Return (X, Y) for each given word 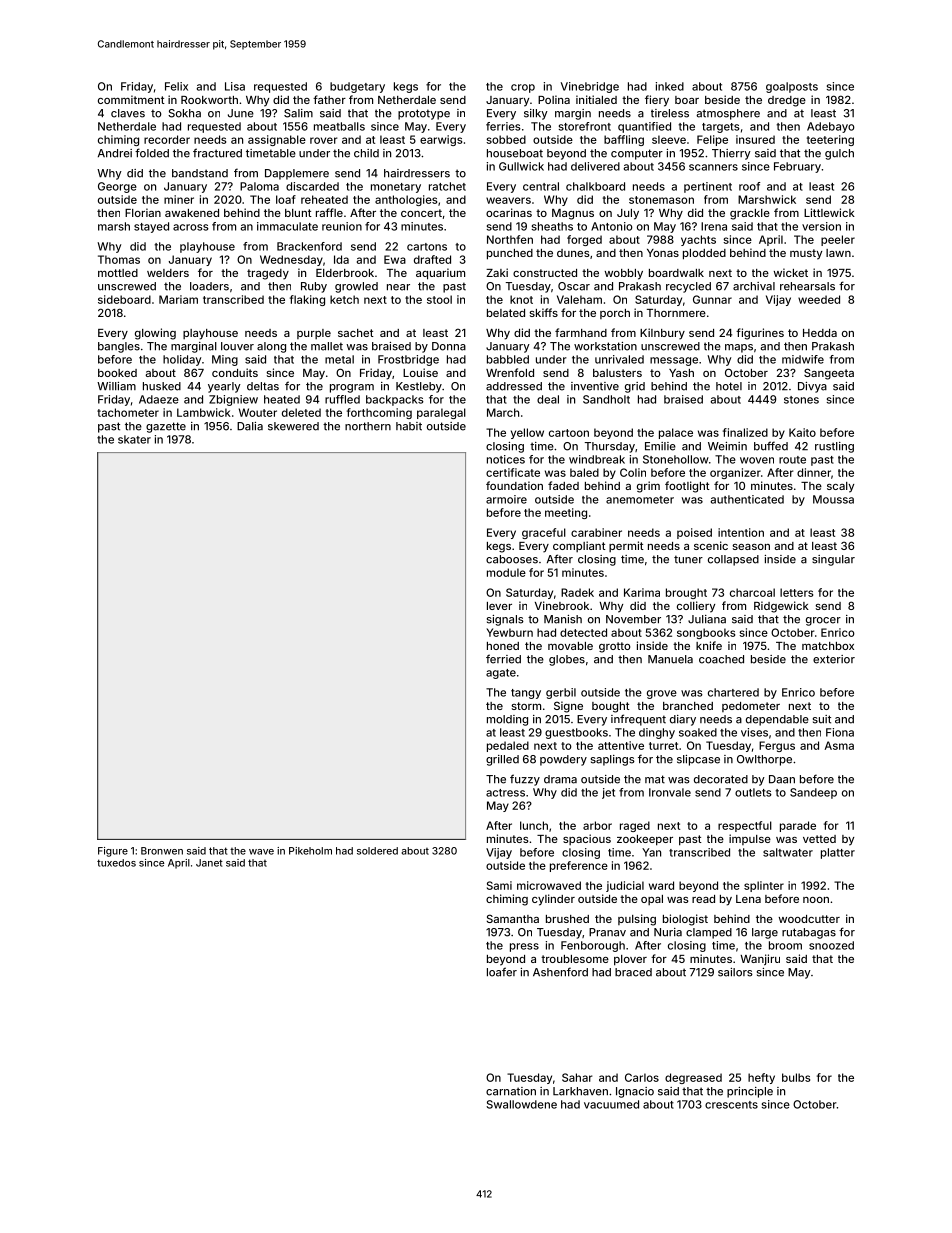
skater (134, 439)
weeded (819, 299)
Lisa (235, 86)
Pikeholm (310, 851)
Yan (651, 852)
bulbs (796, 1077)
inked (670, 86)
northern (368, 426)
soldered (377, 851)
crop (523, 88)
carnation (511, 1091)
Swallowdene (521, 1104)
